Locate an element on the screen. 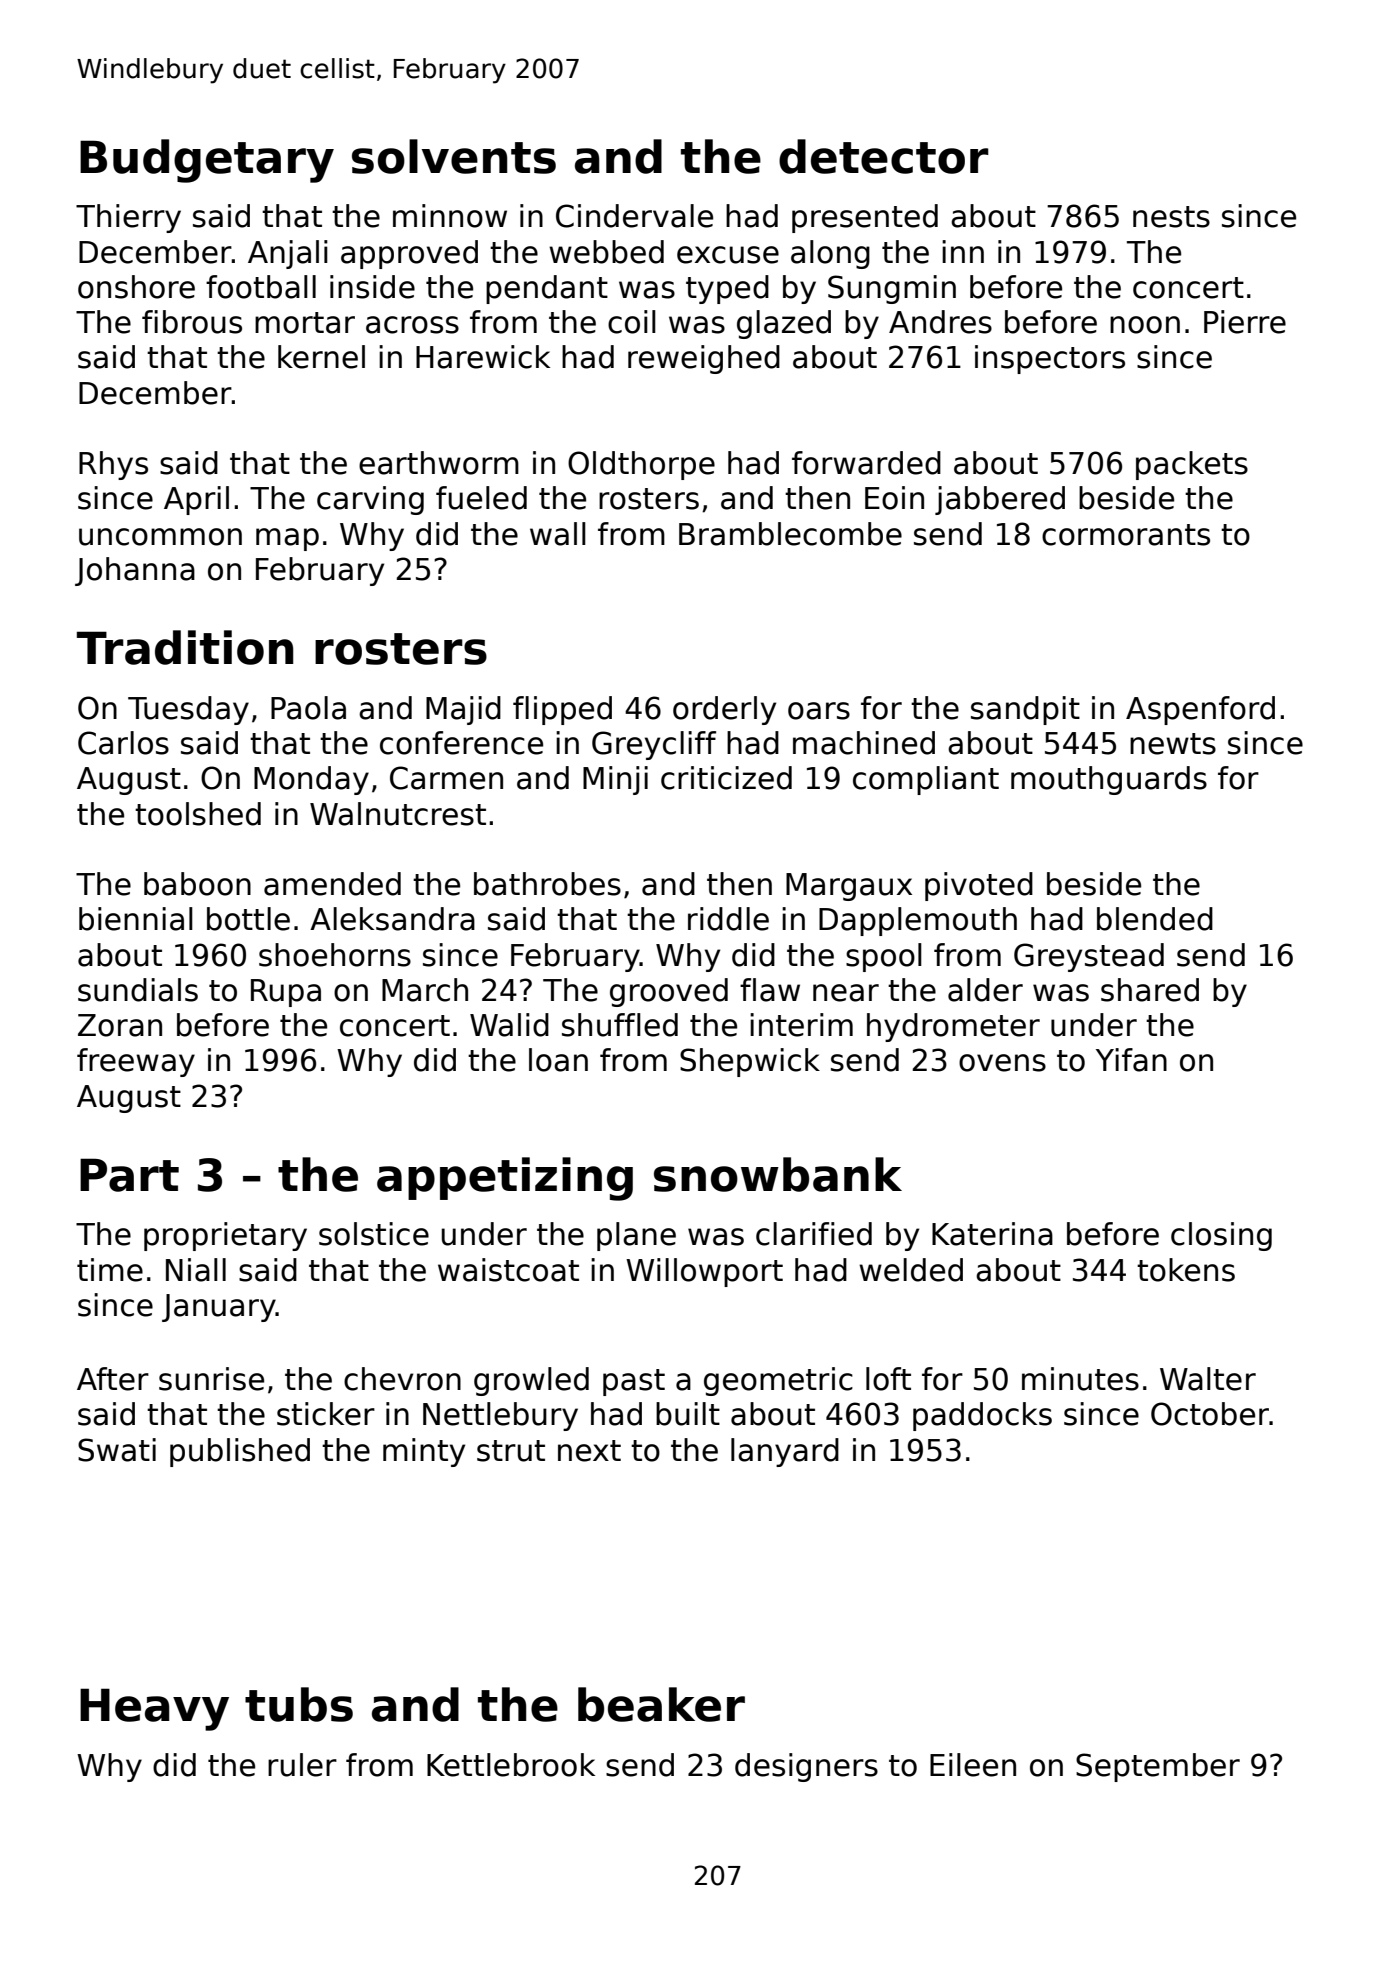 The image size is (1386, 1969). detector is located at coordinates (884, 156).
